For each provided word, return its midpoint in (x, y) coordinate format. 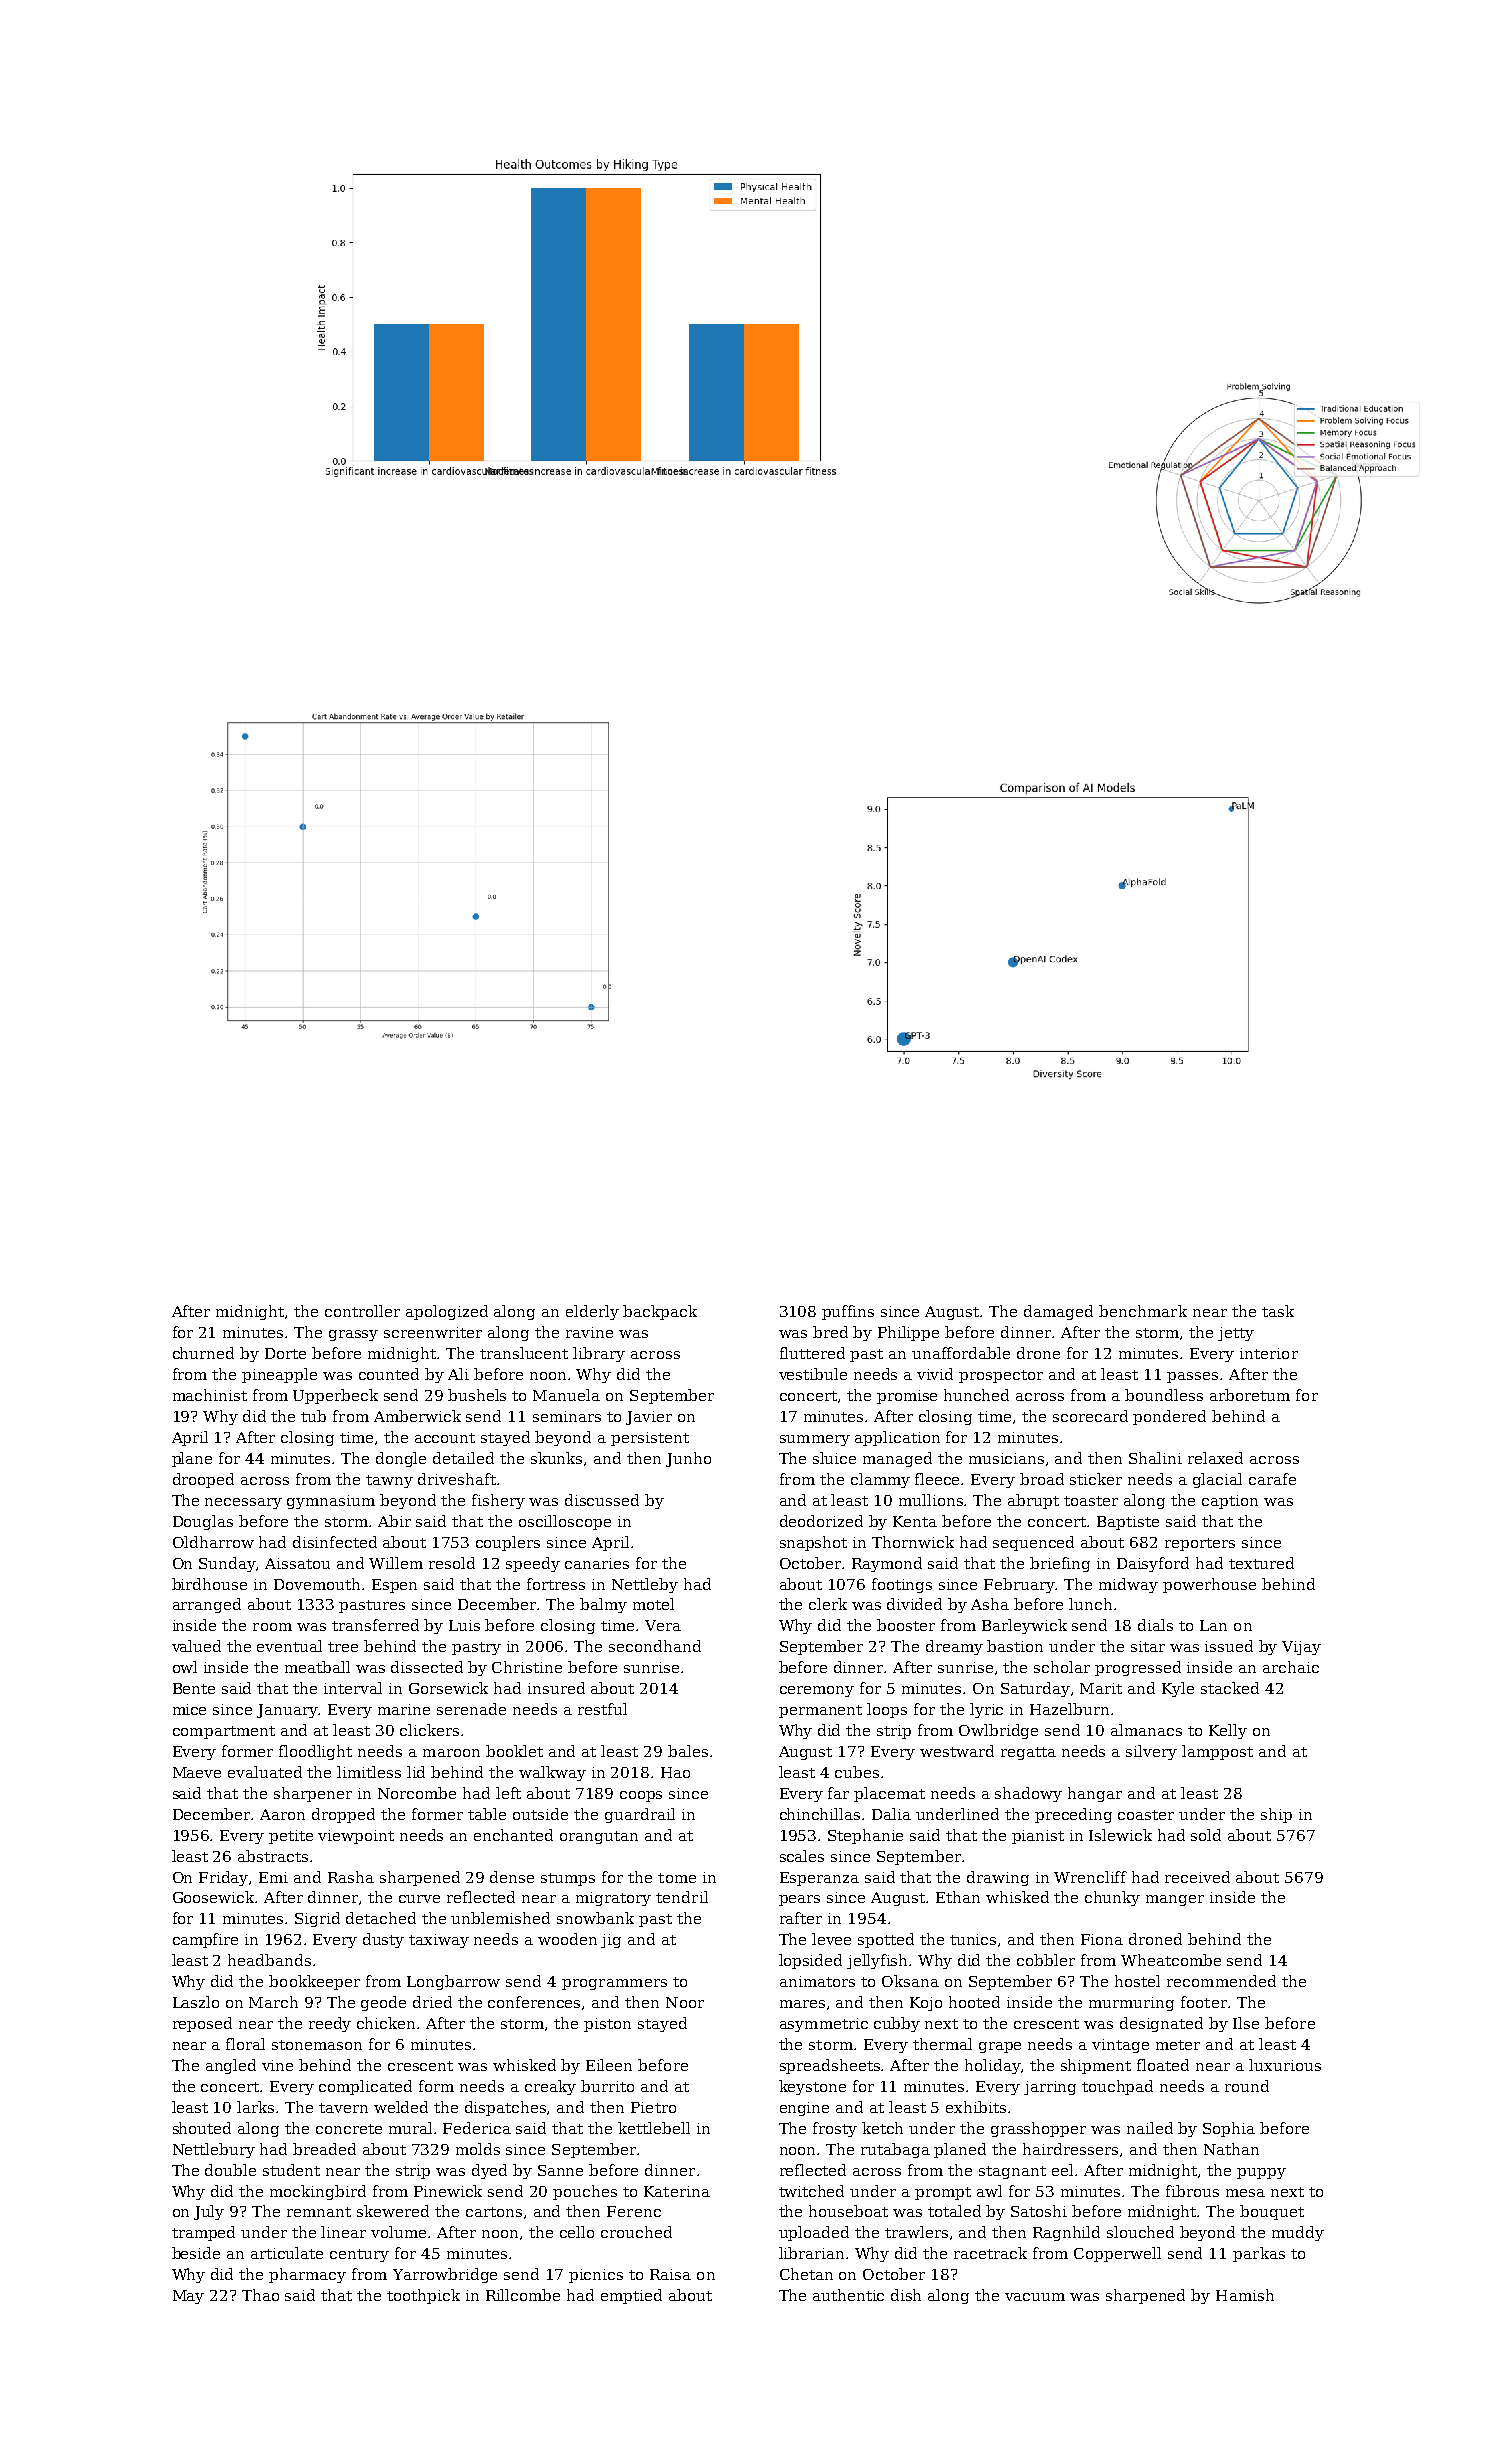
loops (887, 1710)
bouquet (1272, 2212)
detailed (463, 1458)
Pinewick (448, 2191)
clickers (429, 1730)
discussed (602, 1500)
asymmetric (824, 2025)
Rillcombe (523, 2295)
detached (381, 1918)
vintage (1120, 2046)
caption (1230, 1502)
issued (1229, 1646)
